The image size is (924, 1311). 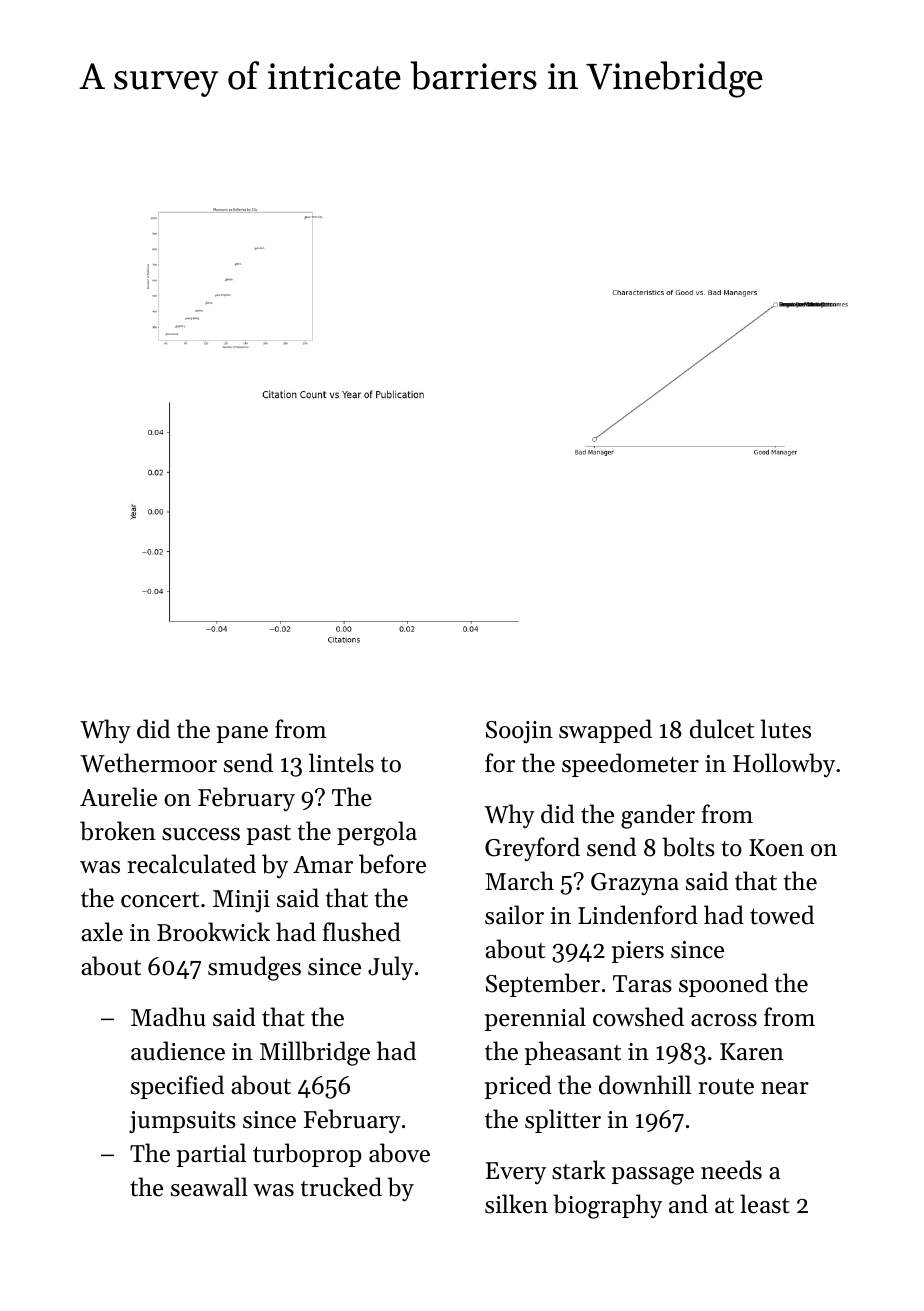 I want to click on seawall, so click(x=209, y=1187).
